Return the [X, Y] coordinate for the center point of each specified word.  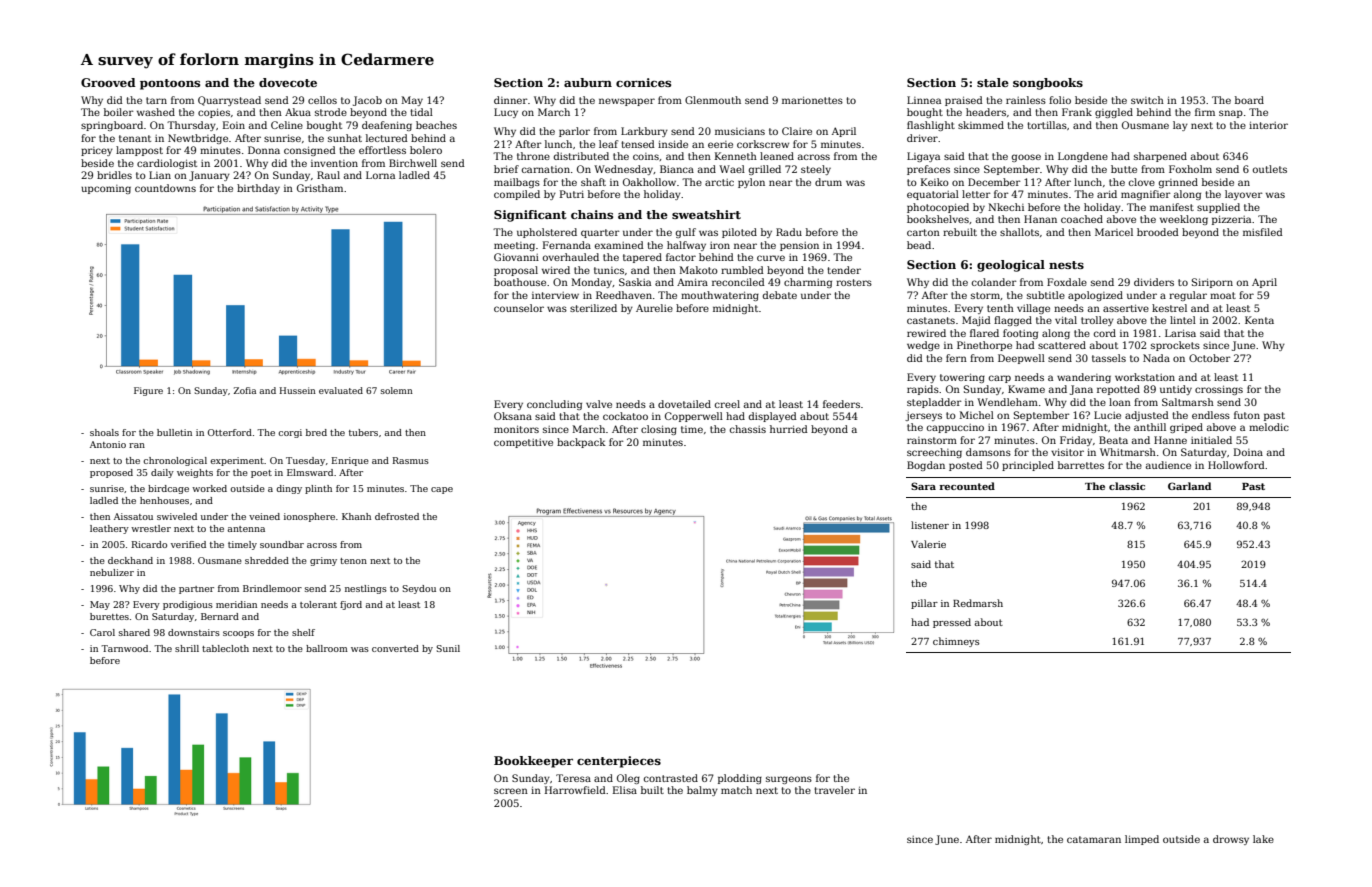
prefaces [928, 170]
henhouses [164, 500]
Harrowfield [575, 790]
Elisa [625, 790]
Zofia [245, 390]
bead [919, 245]
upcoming [106, 189]
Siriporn [1212, 283]
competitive [523, 443]
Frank [1077, 112]
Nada [1156, 358]
